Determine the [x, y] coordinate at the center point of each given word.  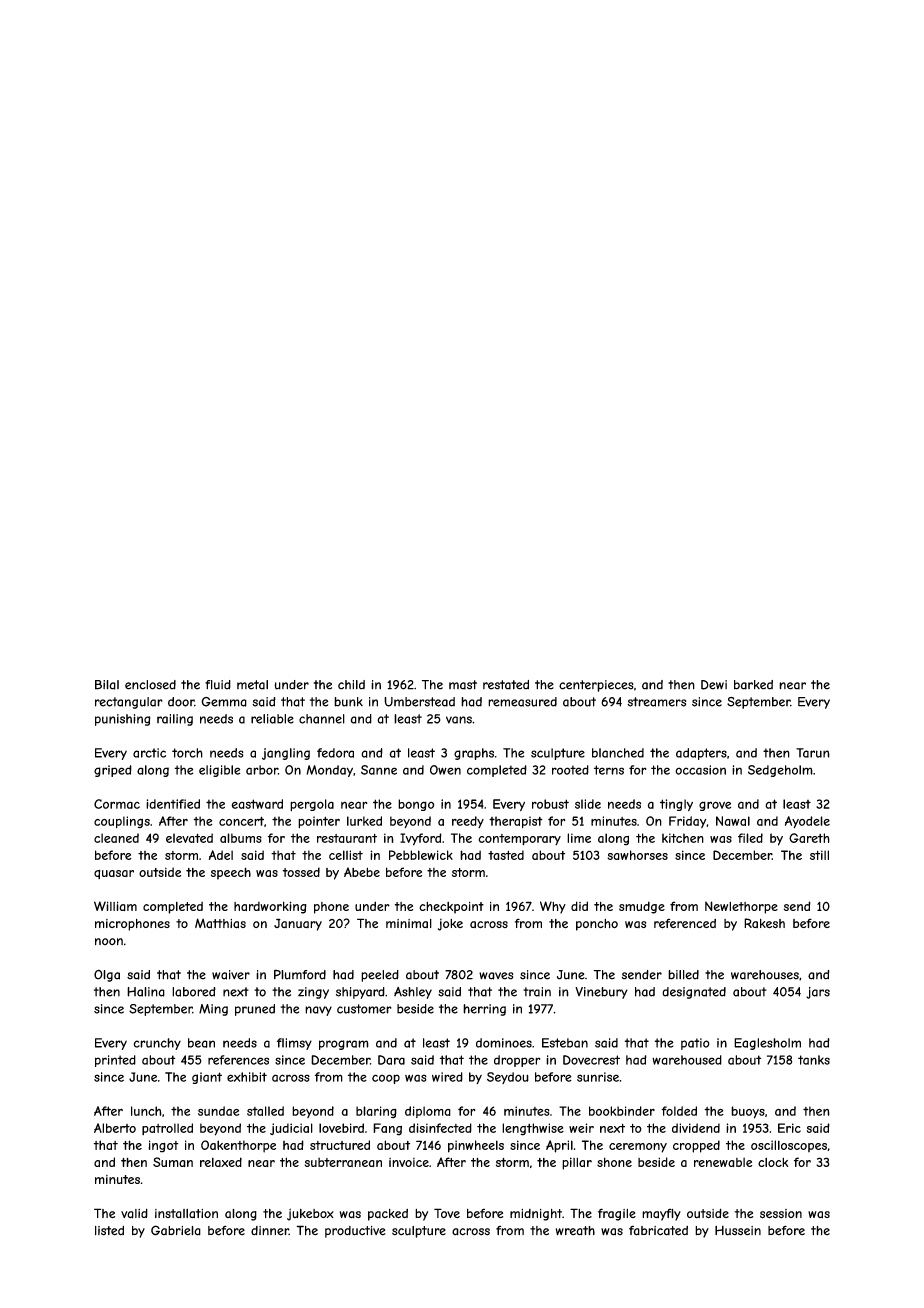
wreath [575, 1231]
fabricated [658, 1231]
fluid [218, 685]
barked [753, 685]
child [351, 685]
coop [386, 1079]
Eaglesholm [767, 1044]
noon [109, 941]
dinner [270, 1231]
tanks [814, 1060]
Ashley [413, 993]
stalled [265, 1111]
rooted [570, 770]
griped [113, 771]
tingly [676, 805]
